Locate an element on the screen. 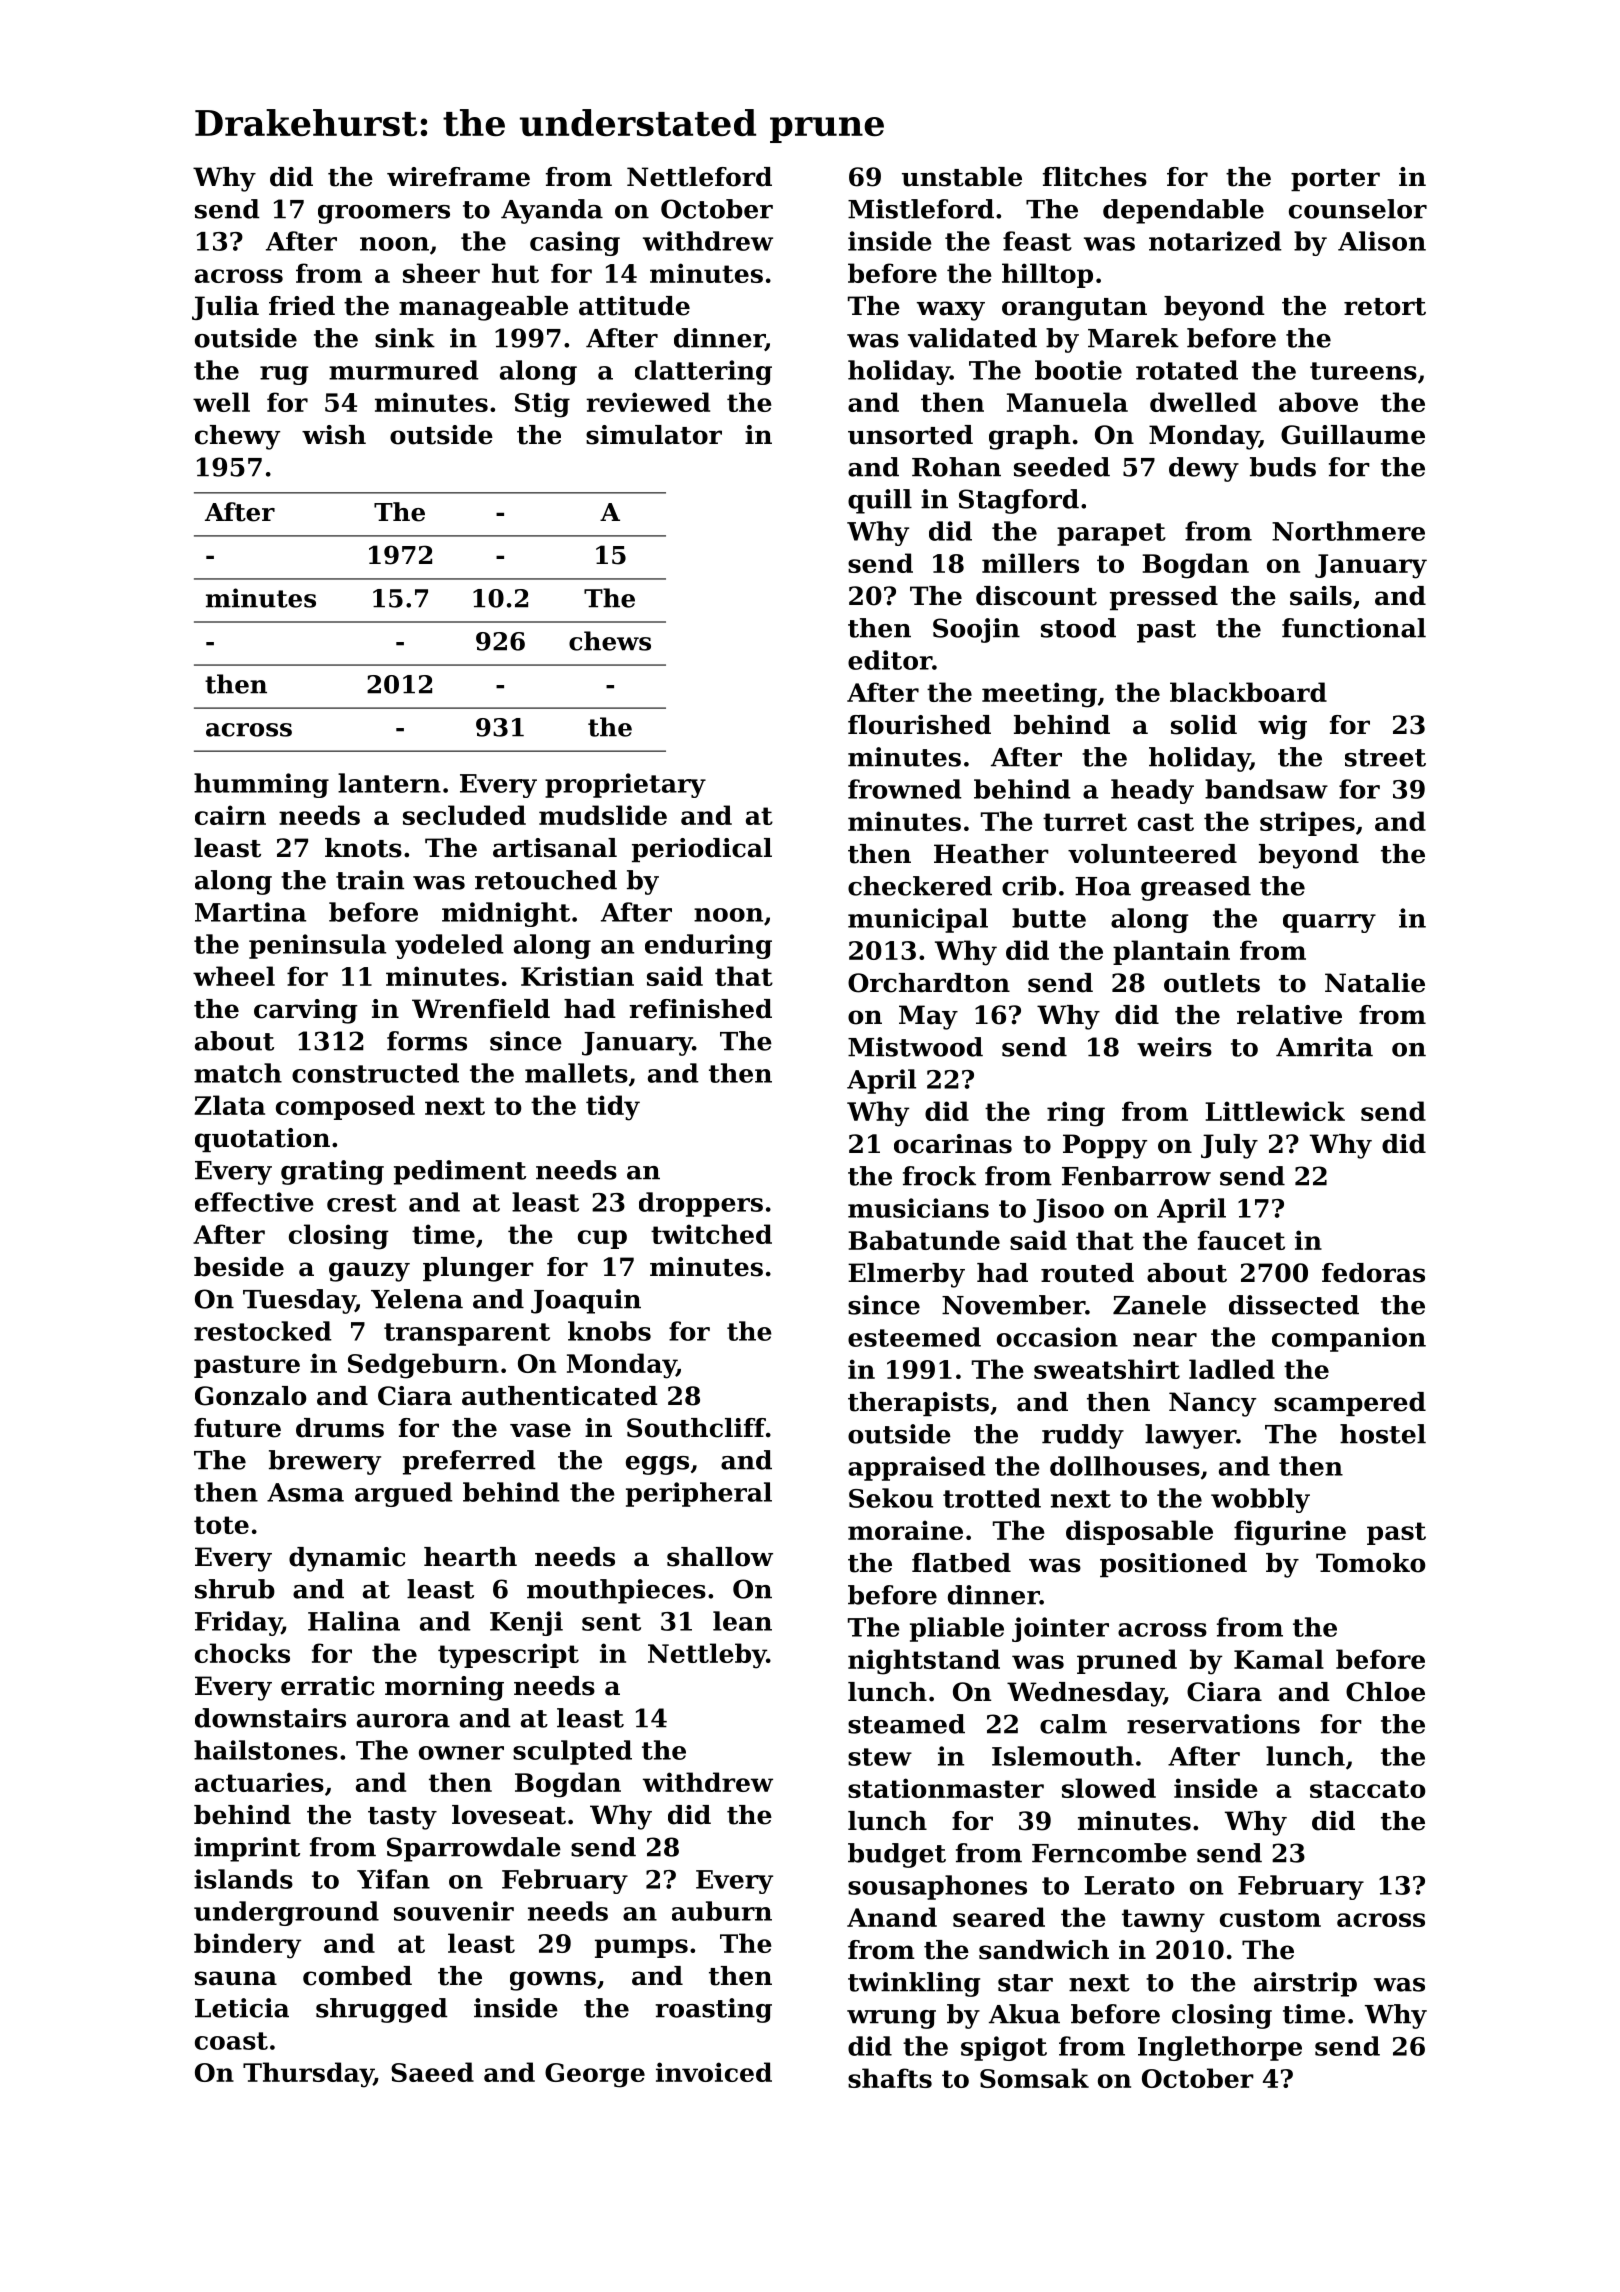 The height and width of the screenshot is (2292, 1620). humming is located at coordinates (261, 785).
